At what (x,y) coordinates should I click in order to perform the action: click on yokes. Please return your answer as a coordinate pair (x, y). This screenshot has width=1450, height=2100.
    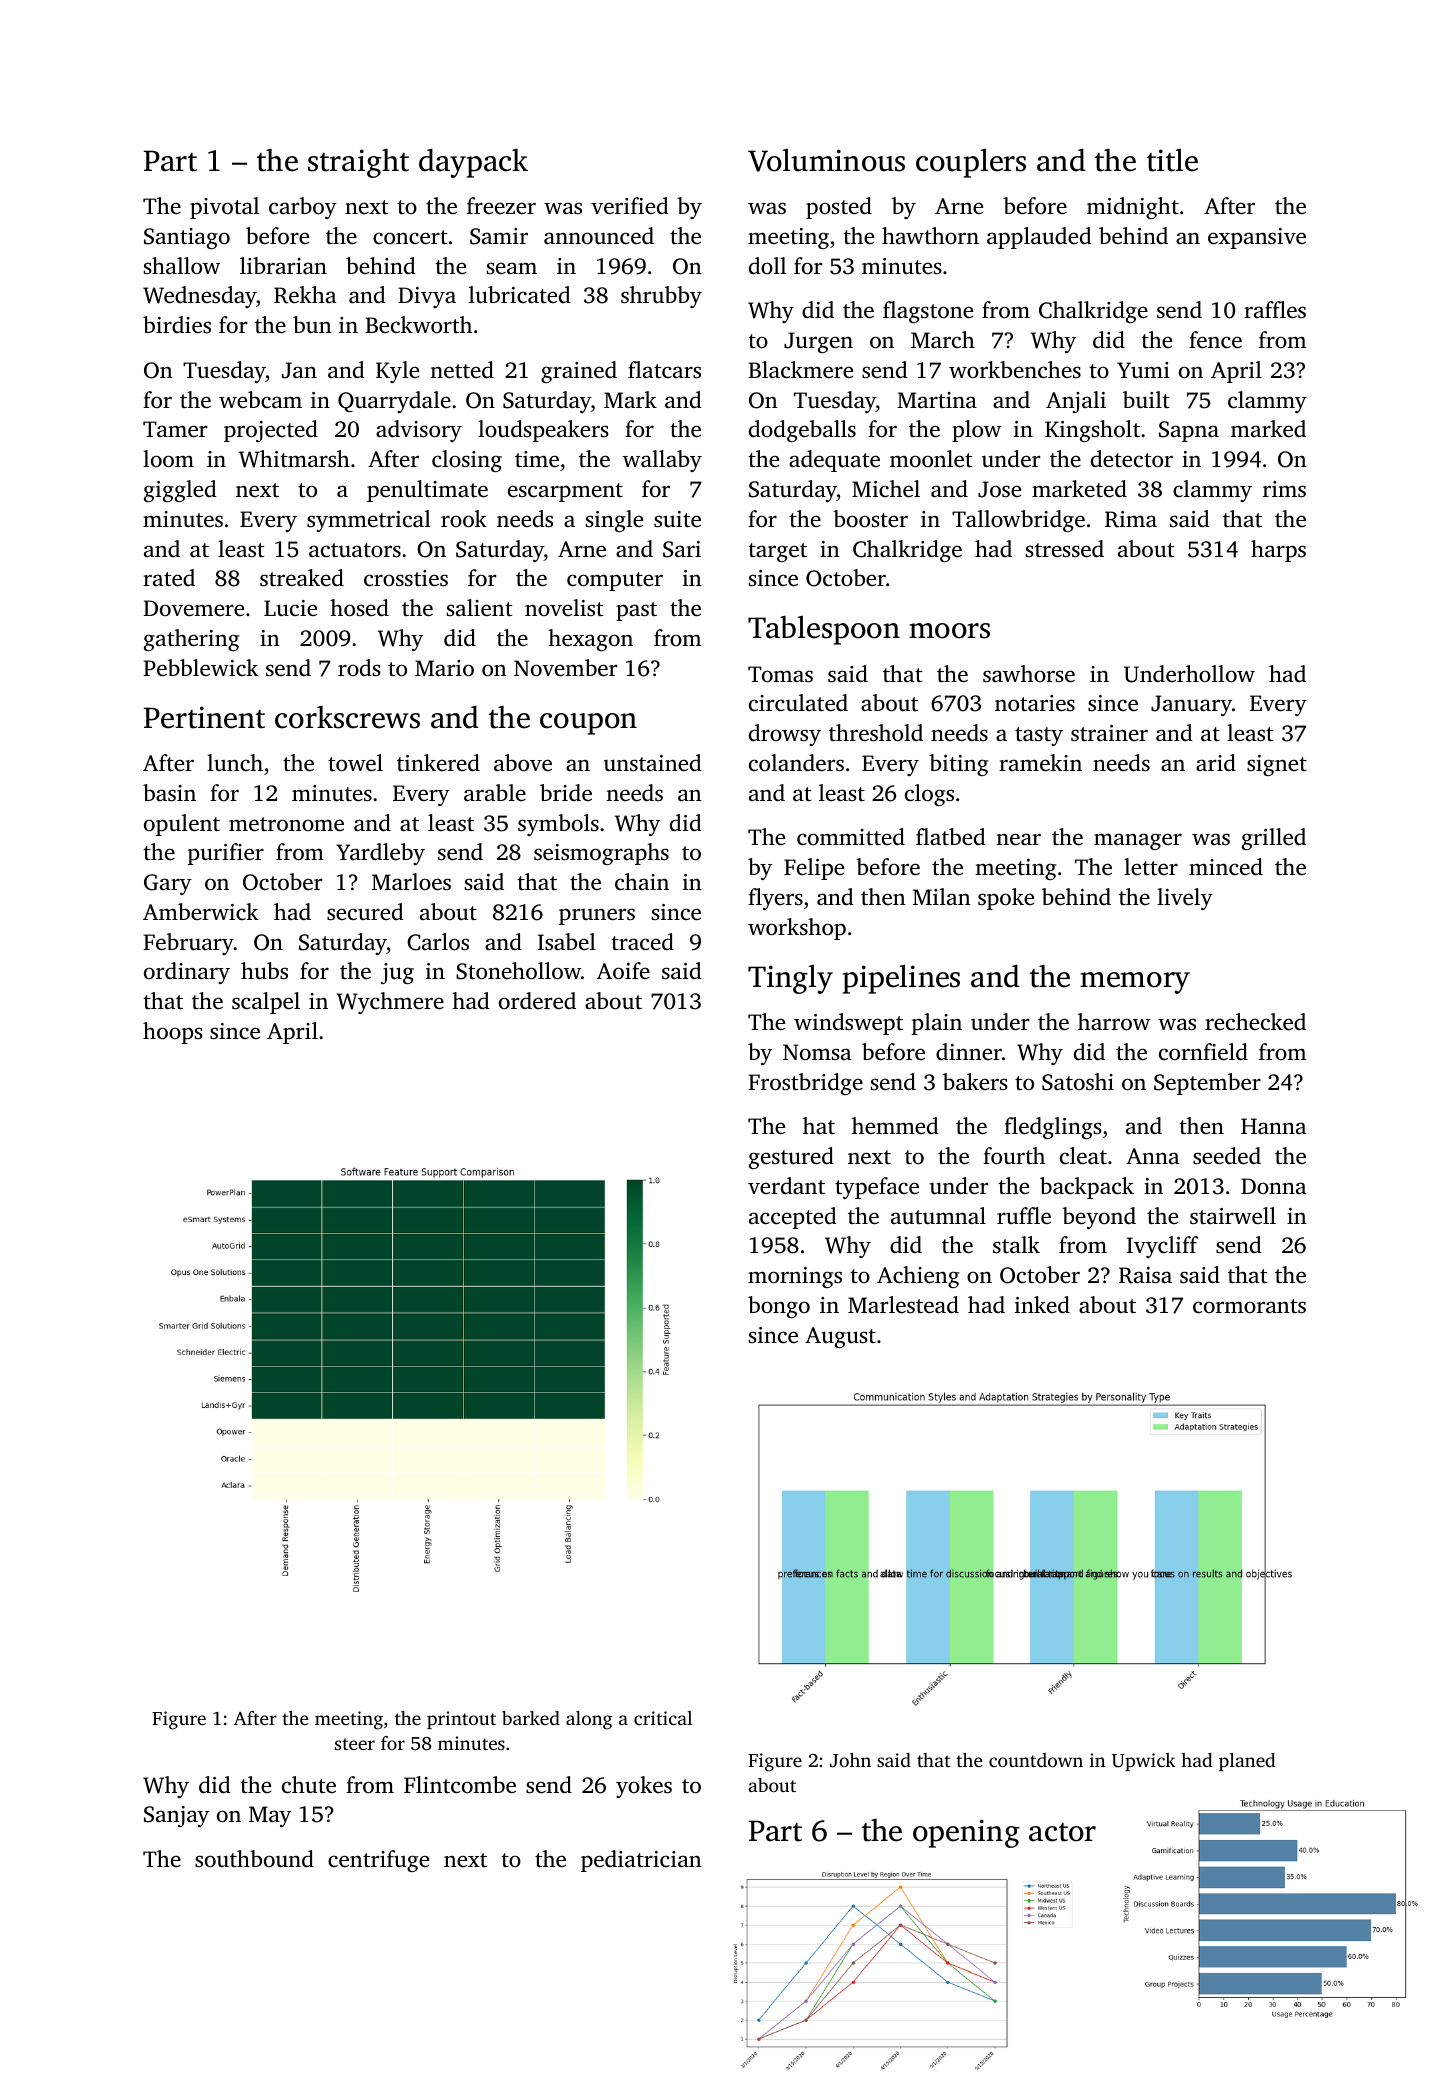
    Looking at the image, I should click on (644, 1787).
